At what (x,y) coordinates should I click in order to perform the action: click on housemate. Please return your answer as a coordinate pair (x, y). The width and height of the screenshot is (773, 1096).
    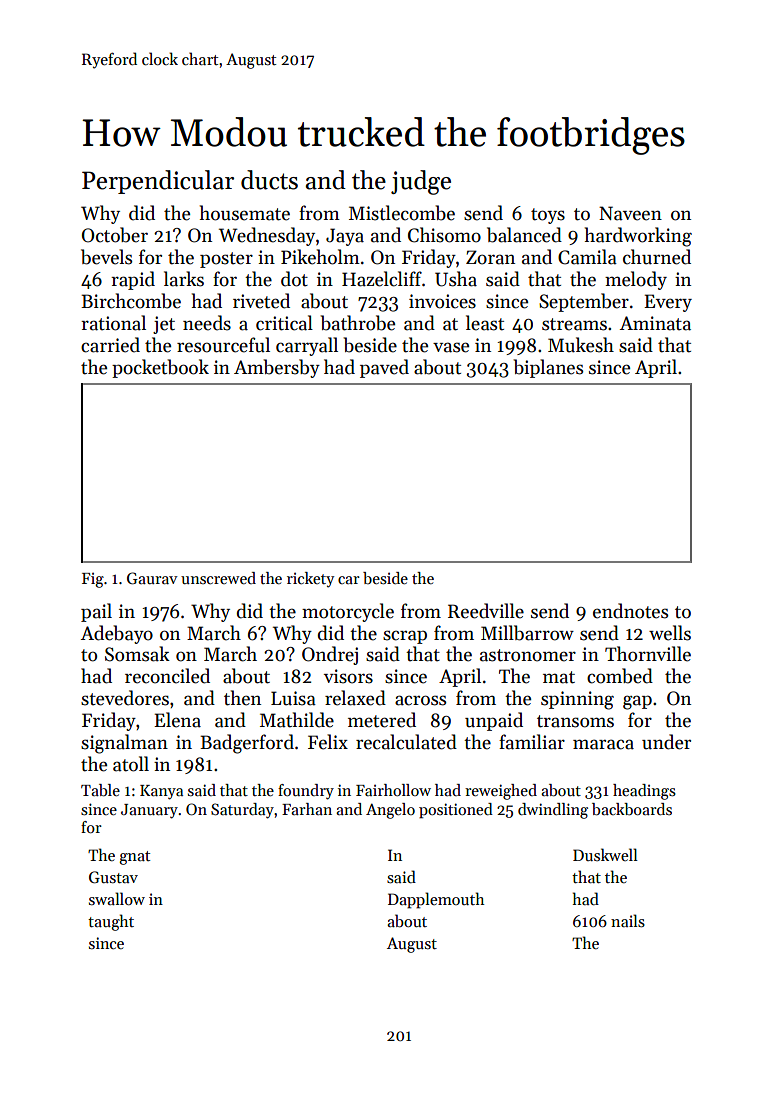
    Looking at the image, I should click on (245, 213).
